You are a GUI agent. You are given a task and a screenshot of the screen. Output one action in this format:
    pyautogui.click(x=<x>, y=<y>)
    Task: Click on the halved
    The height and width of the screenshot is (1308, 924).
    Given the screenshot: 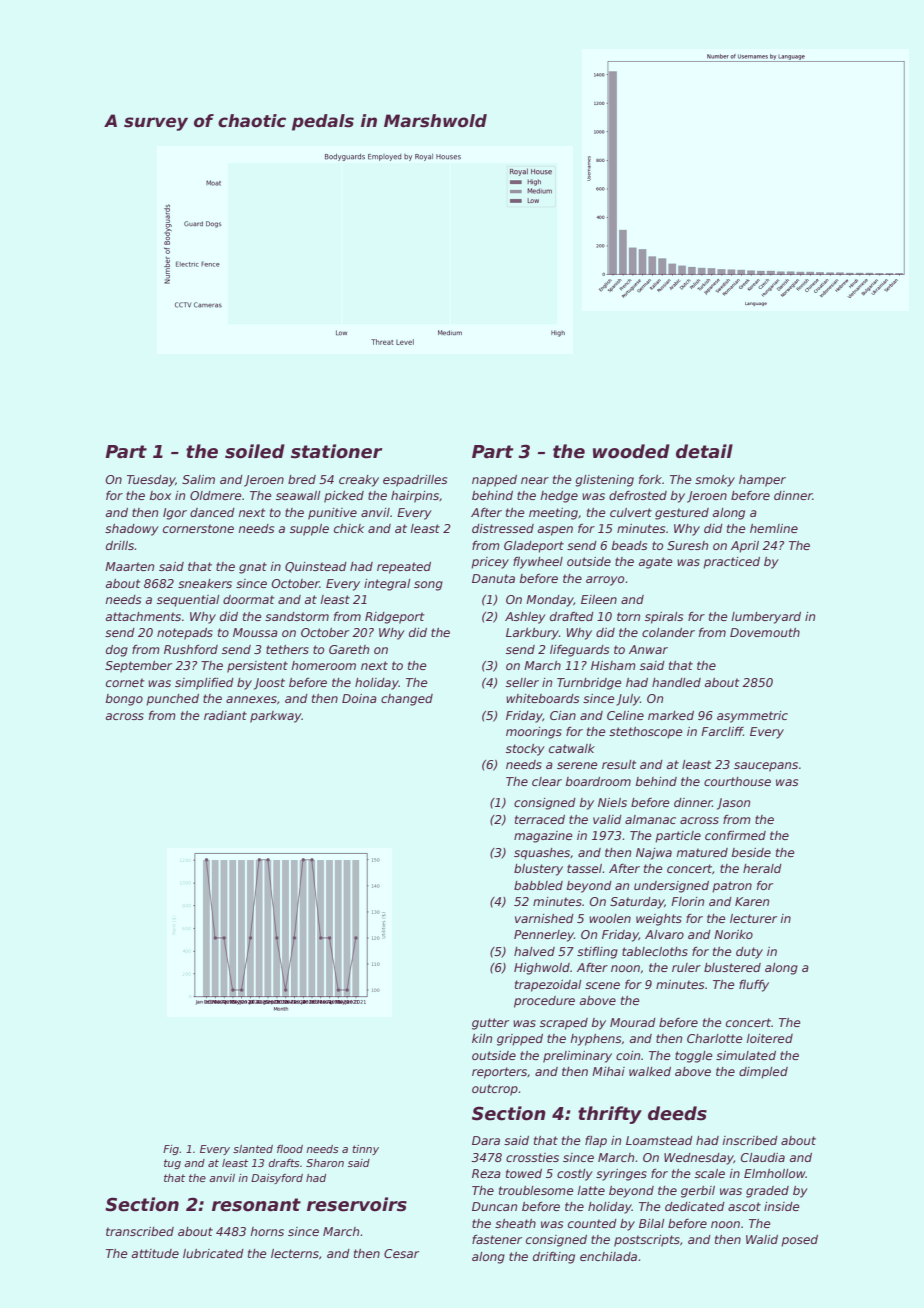 What is the action you would take?
    pyautogui.click(x=534, y=951)
